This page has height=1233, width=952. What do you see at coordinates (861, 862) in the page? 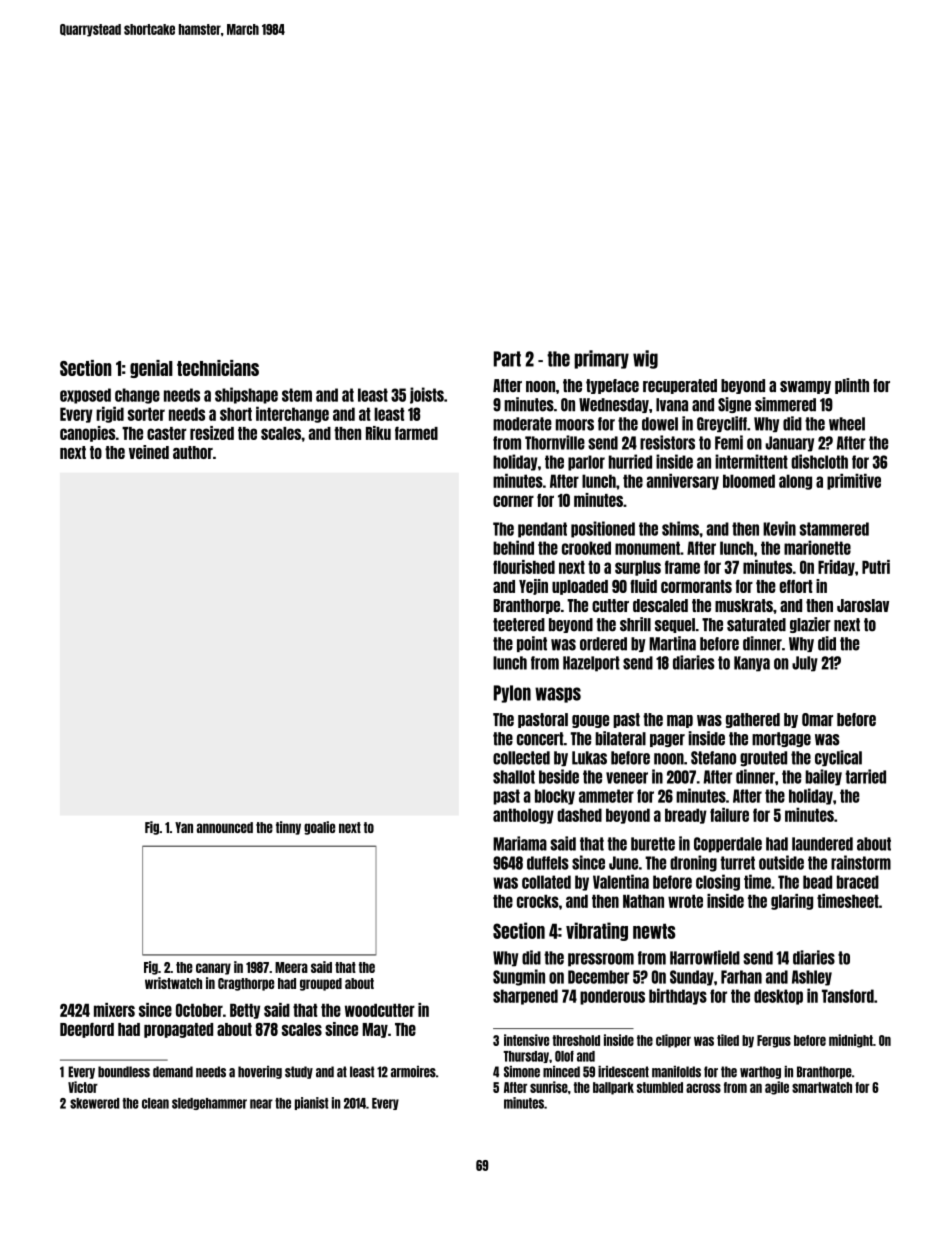
I see `rainstorm` at bounding box center [861, 862].
